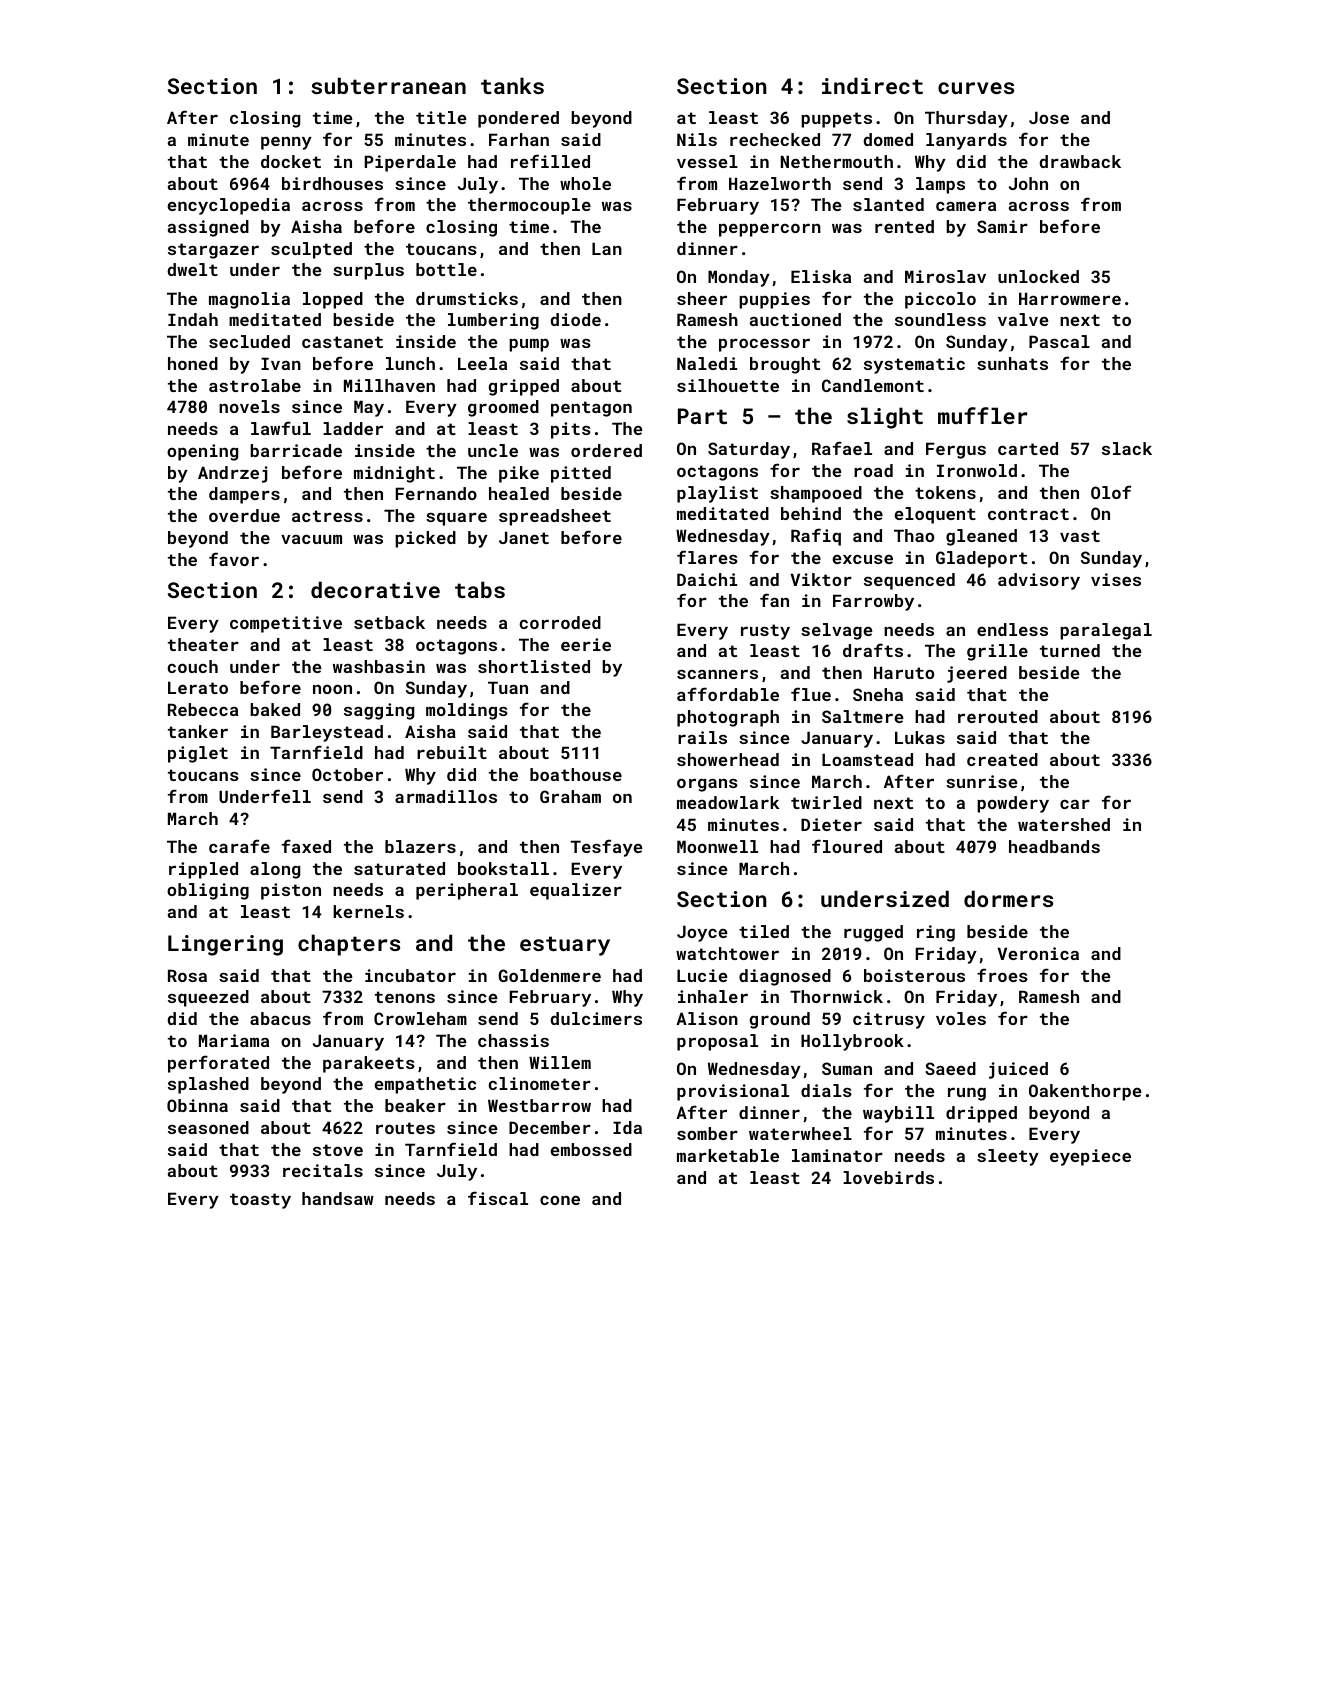 This page has height=1708, width=1320. Describe the element at coordinates (945, 276) in the page. I see `Miroslav` at that location.
